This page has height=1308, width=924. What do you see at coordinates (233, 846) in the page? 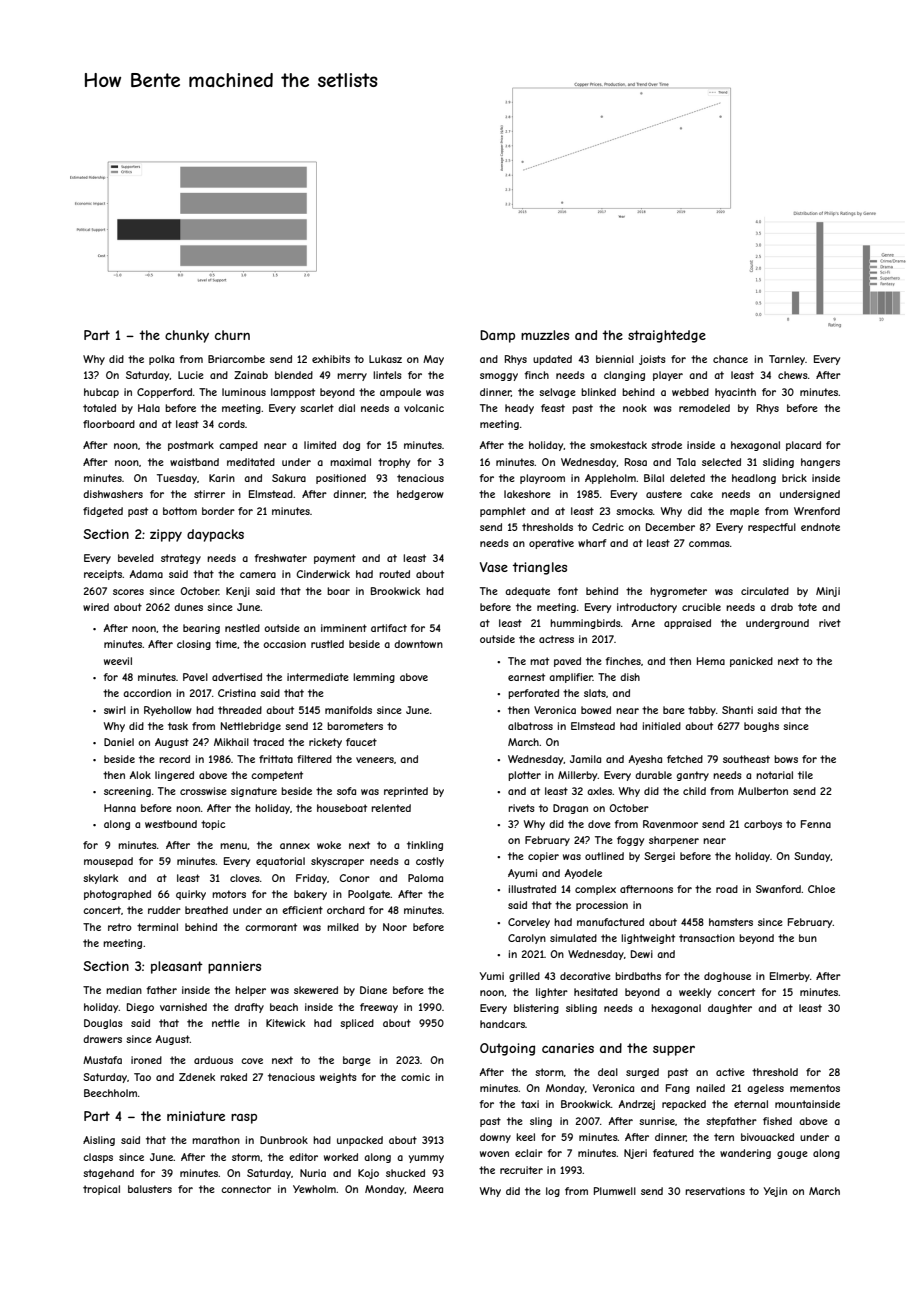
I see `menu` at bounding box center [233, 846].
